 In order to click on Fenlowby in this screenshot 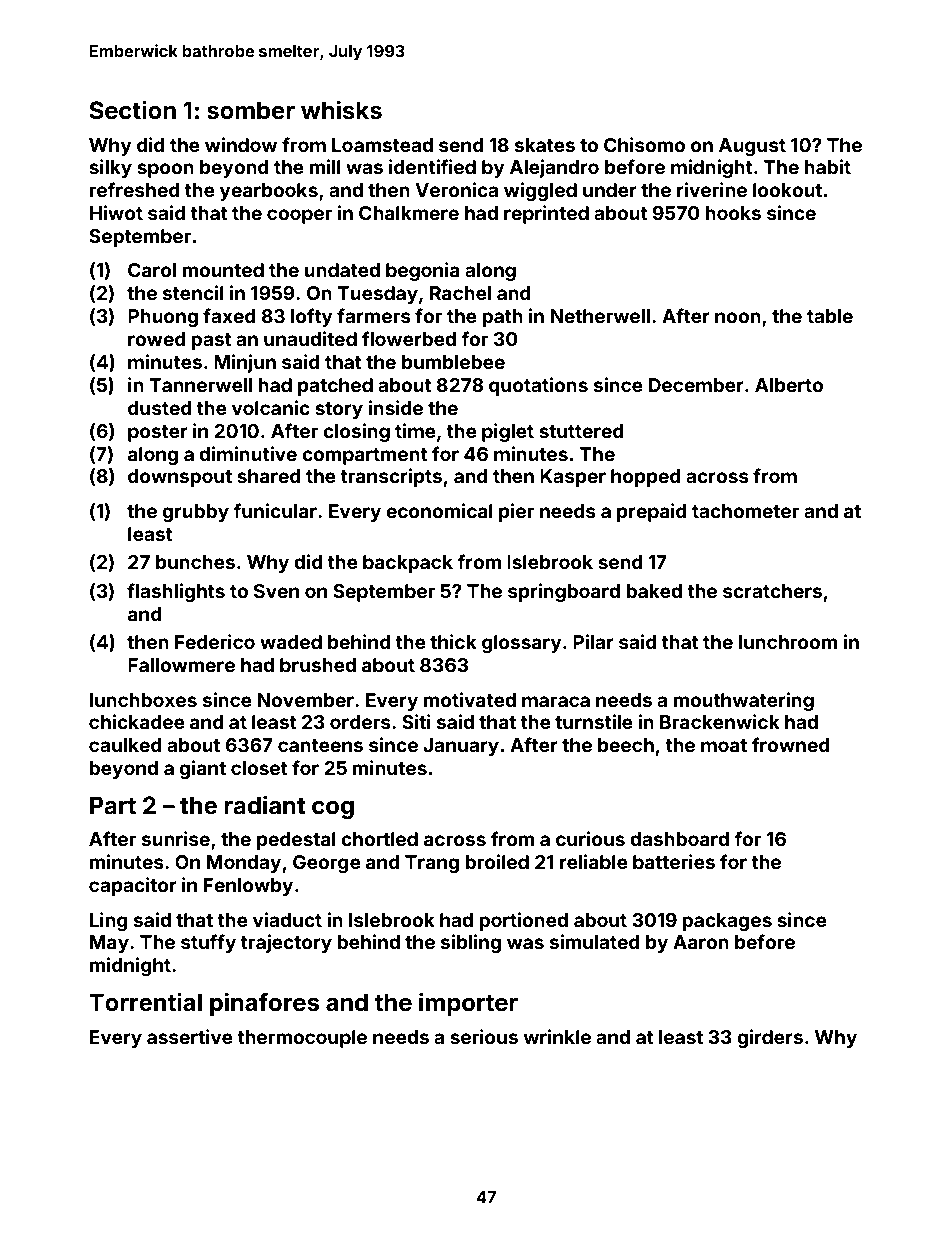, I will do `click(248, 887)`.
